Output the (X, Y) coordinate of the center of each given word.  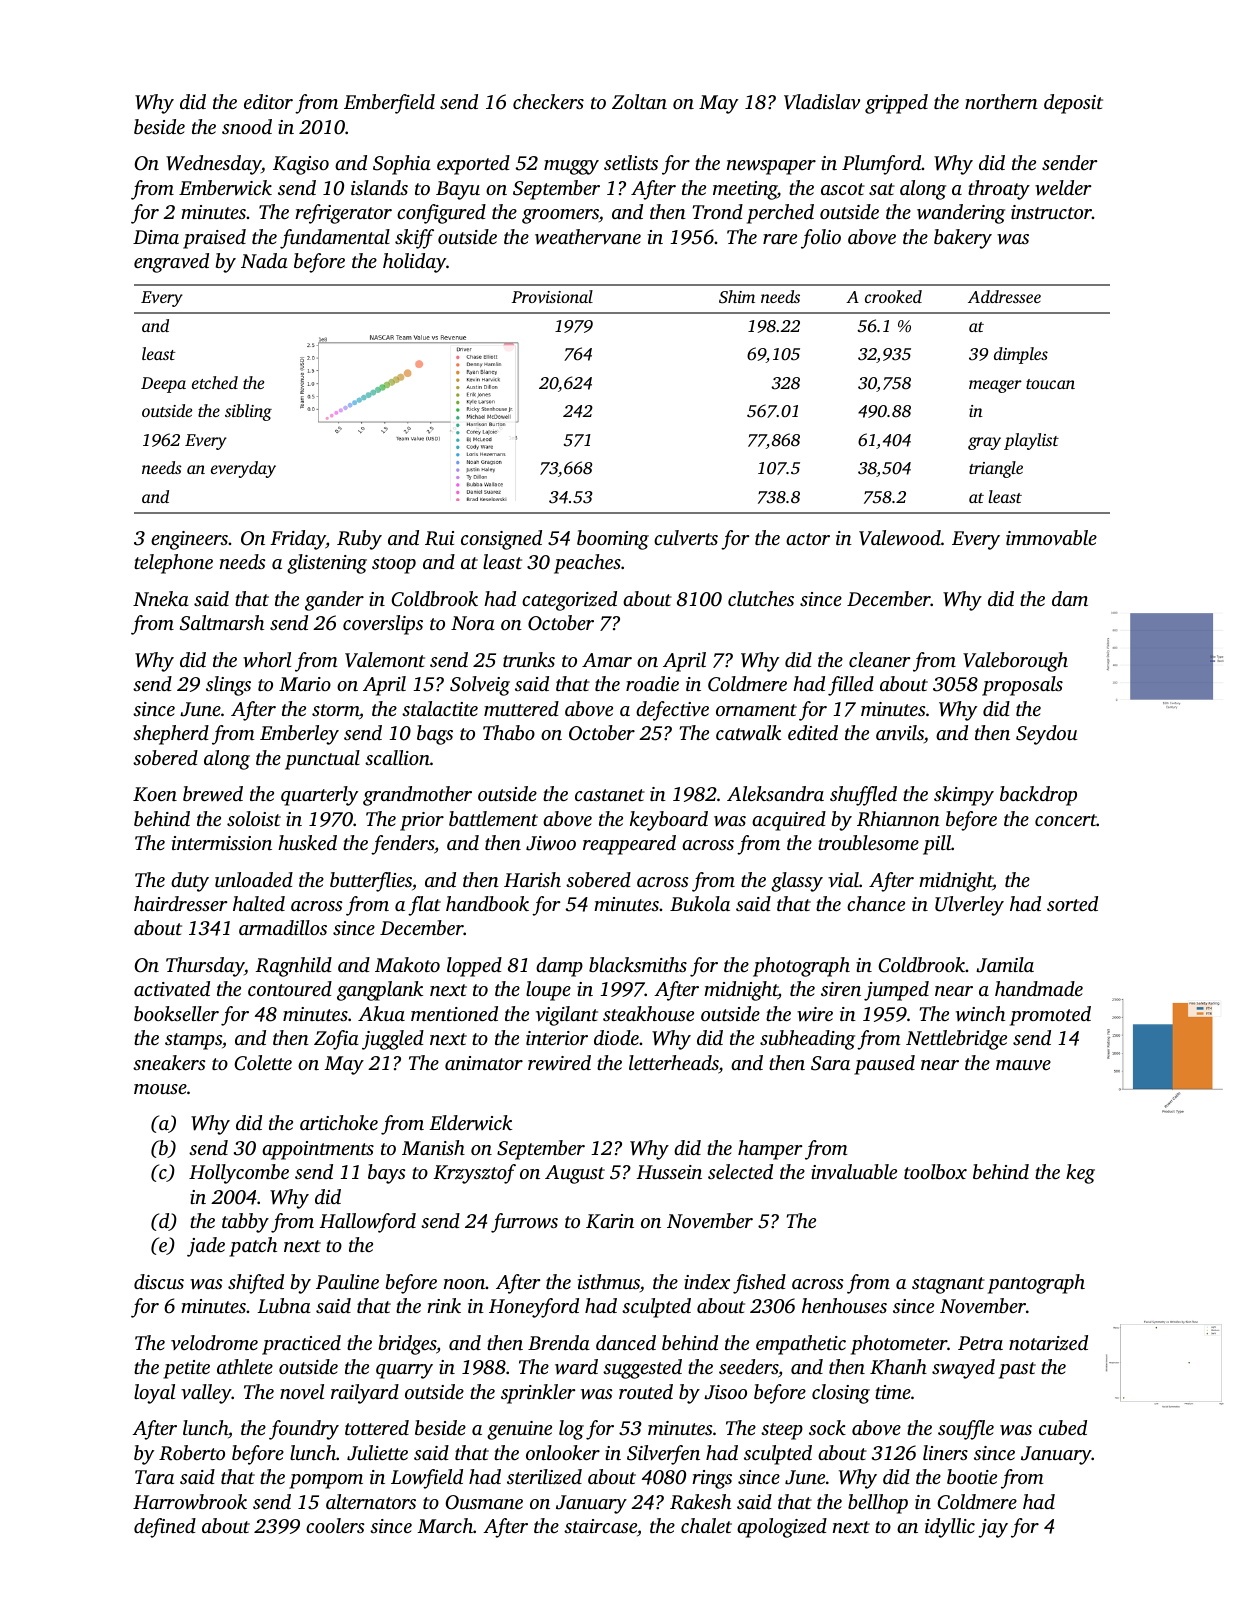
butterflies (371, 882)
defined (165, 1528)
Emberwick (225, 188)
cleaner (879, 659)
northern (1001, 101)
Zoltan (639, 101)
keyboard (669, 821)
